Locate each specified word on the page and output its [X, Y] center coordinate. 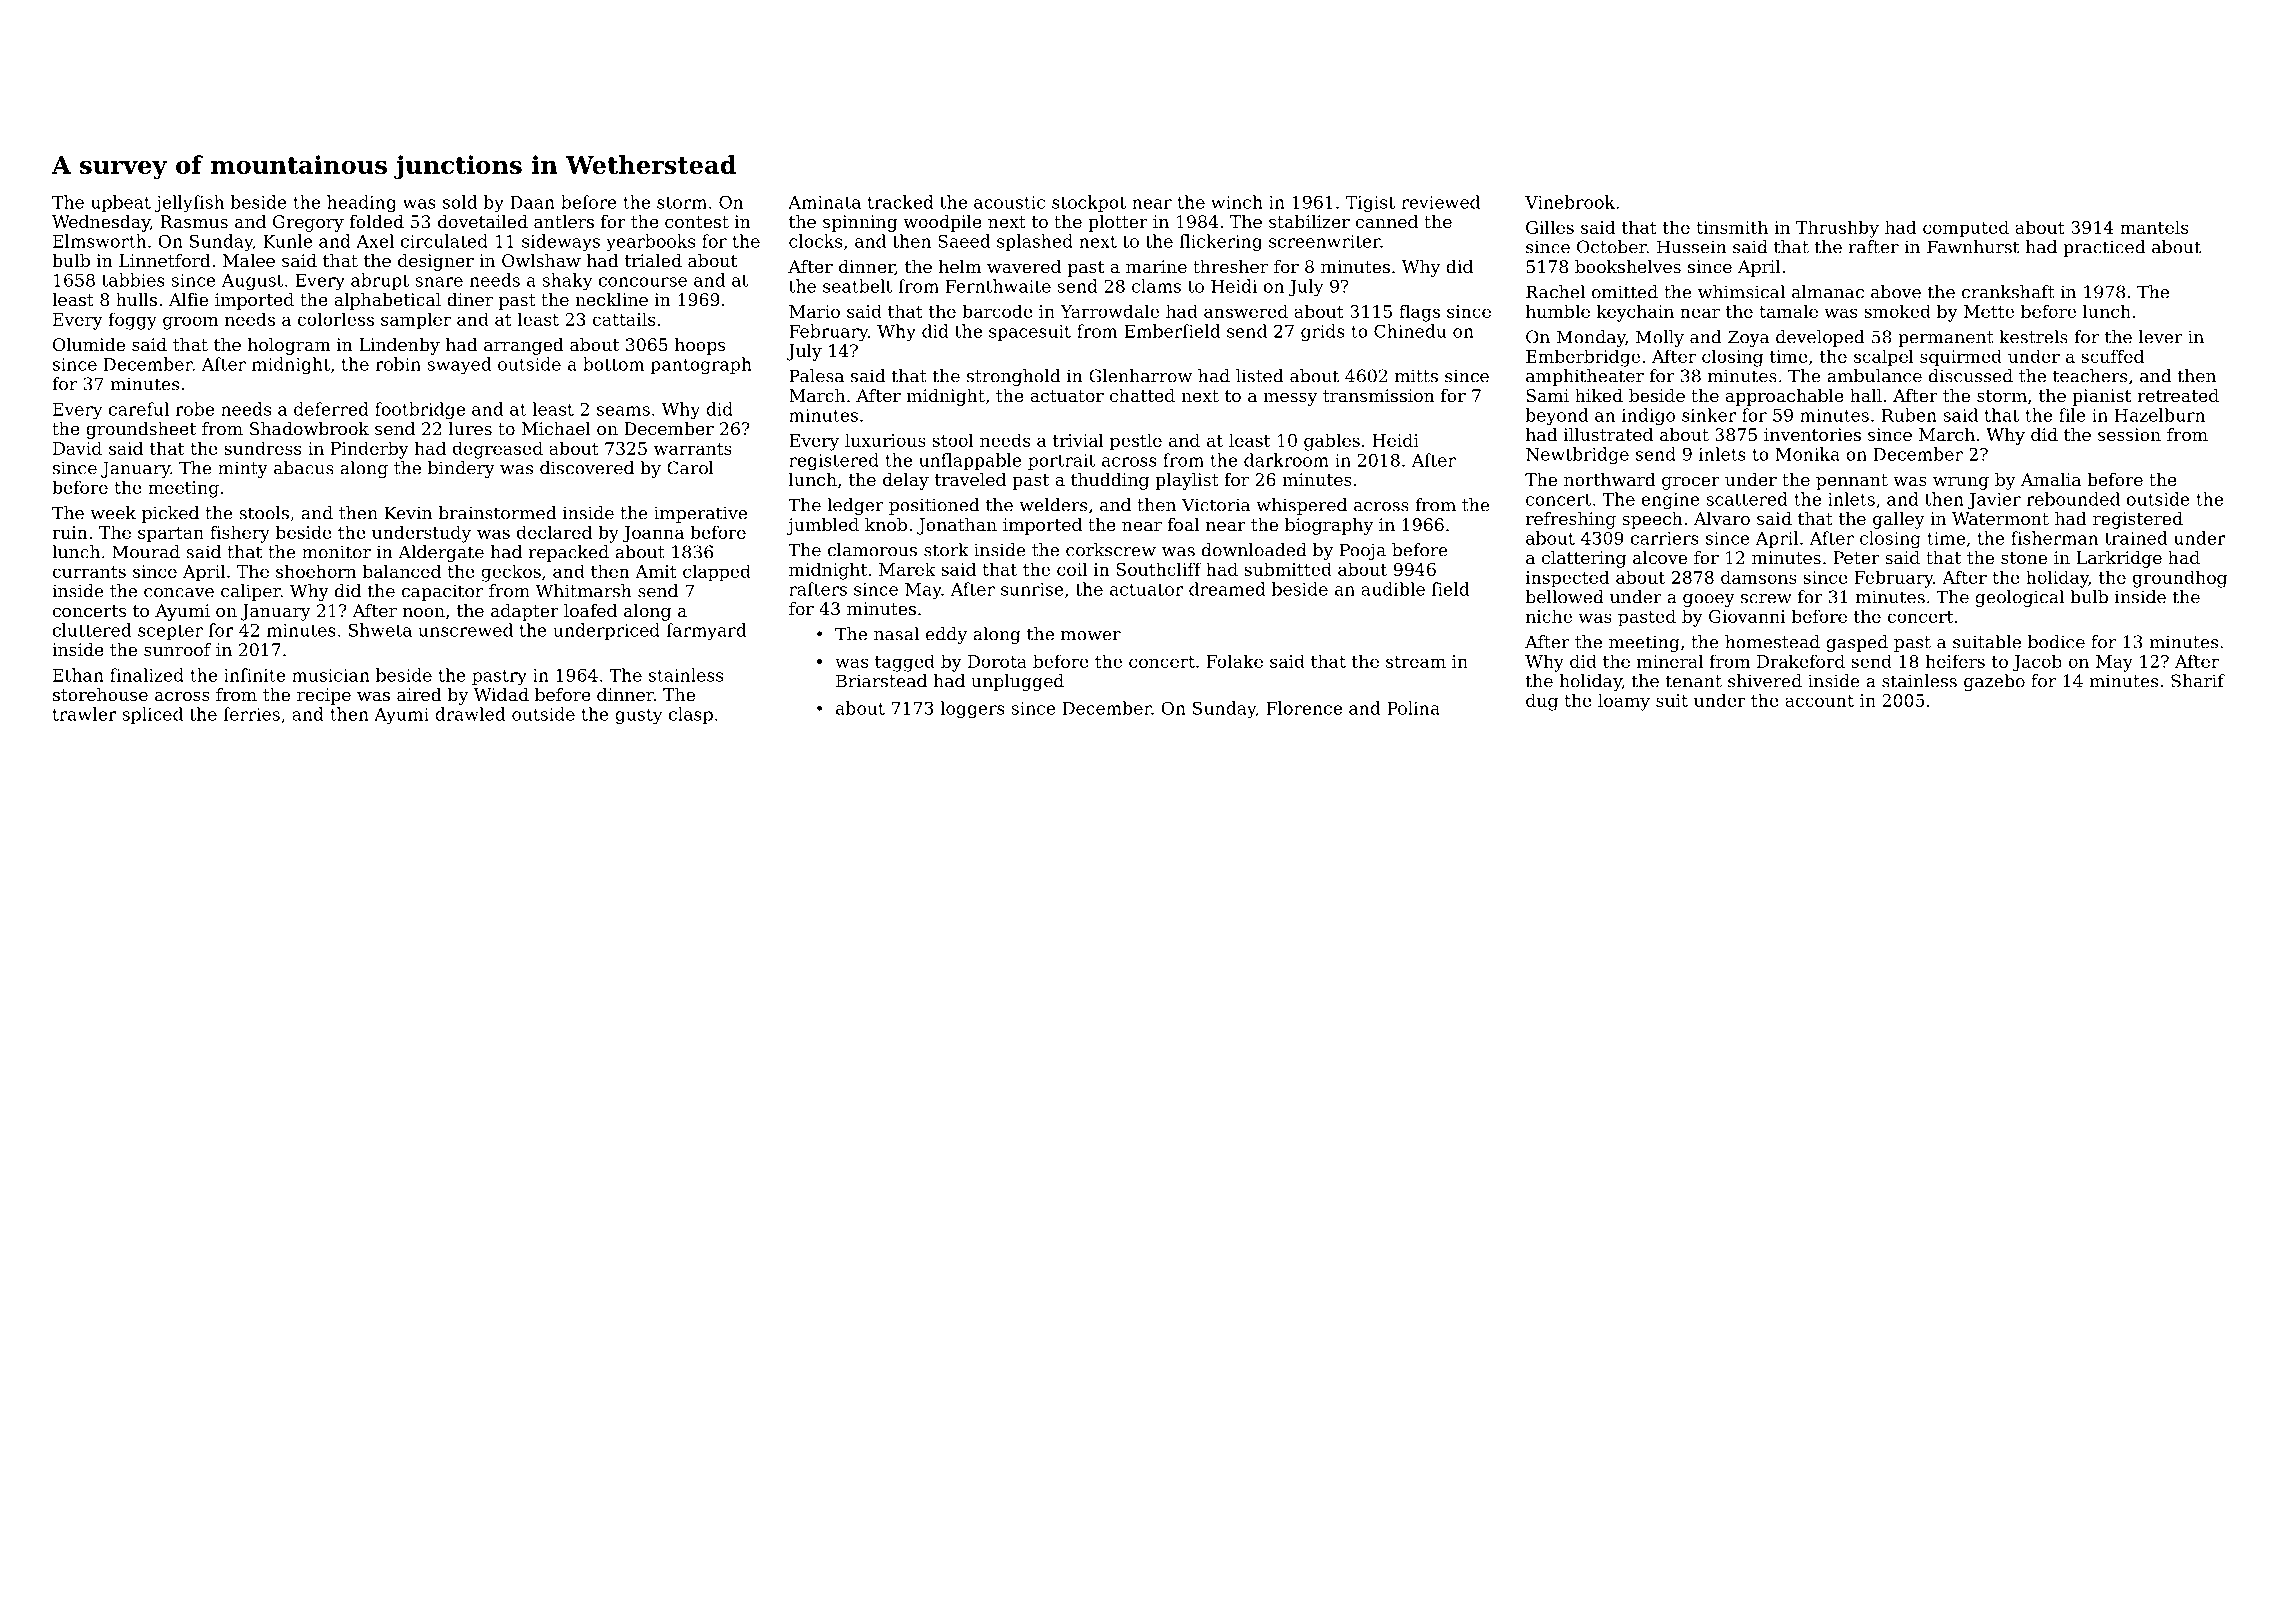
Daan [532, 202]
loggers [972, 710]
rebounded [2073, 499]
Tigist [1370, 204]
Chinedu [1410, 331]
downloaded [1254, 550]
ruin [70, 532]
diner [470, 299]
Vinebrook [1570, 202]
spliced [152, 715]
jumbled [823, 526]
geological [2019, 598]
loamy [1624, 702]
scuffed [2112, 356]
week [113, 513]
